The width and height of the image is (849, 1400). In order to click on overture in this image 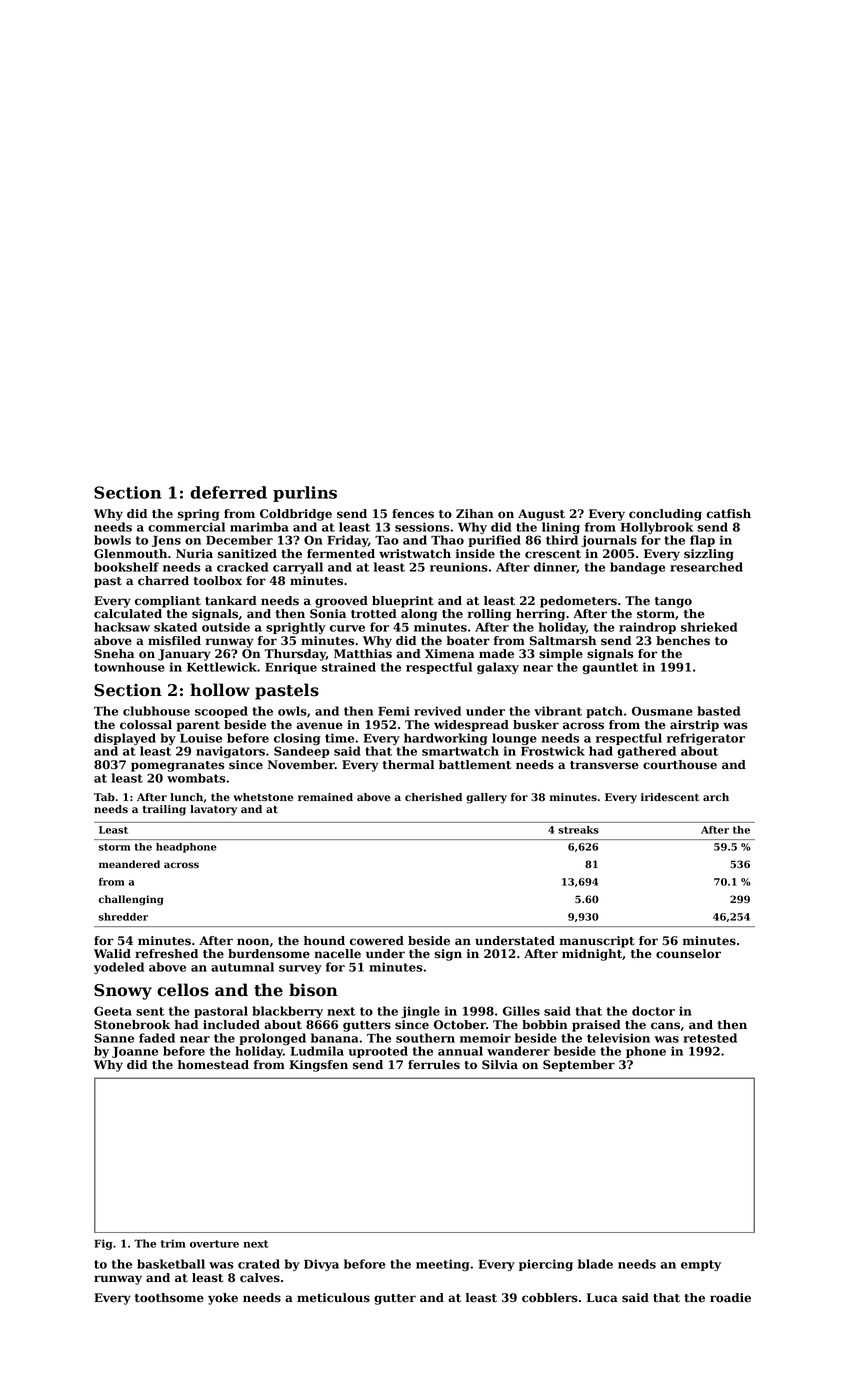, I will do `click(214, 1244)`.
